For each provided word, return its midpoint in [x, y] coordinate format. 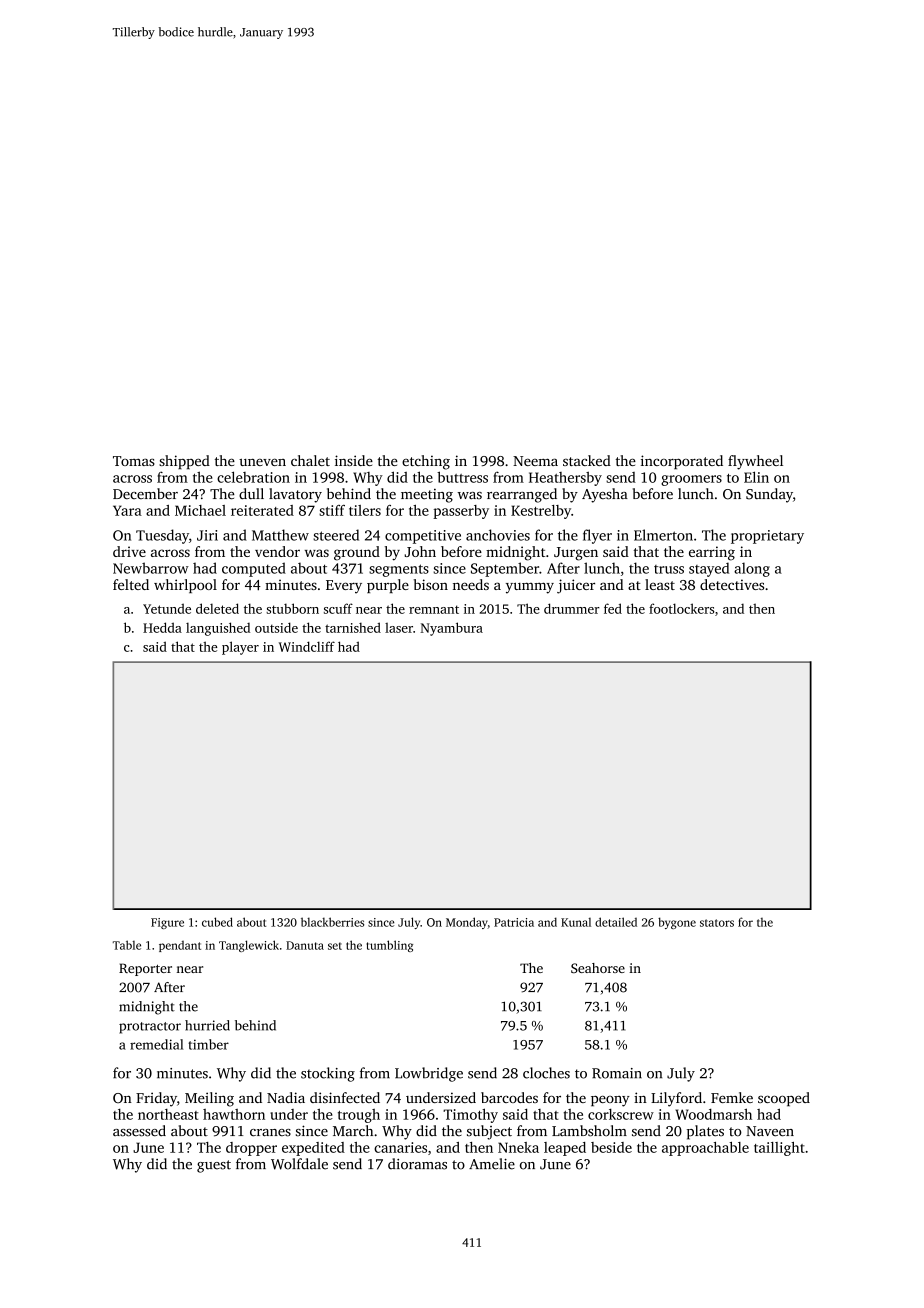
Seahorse [598, 968]
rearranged [522, 495]
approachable [705, 1149]
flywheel [755, 462]
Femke [732, 1097]
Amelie [492, 1164]
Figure [167, 923]
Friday [156, 1099]
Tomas [134, 461]
